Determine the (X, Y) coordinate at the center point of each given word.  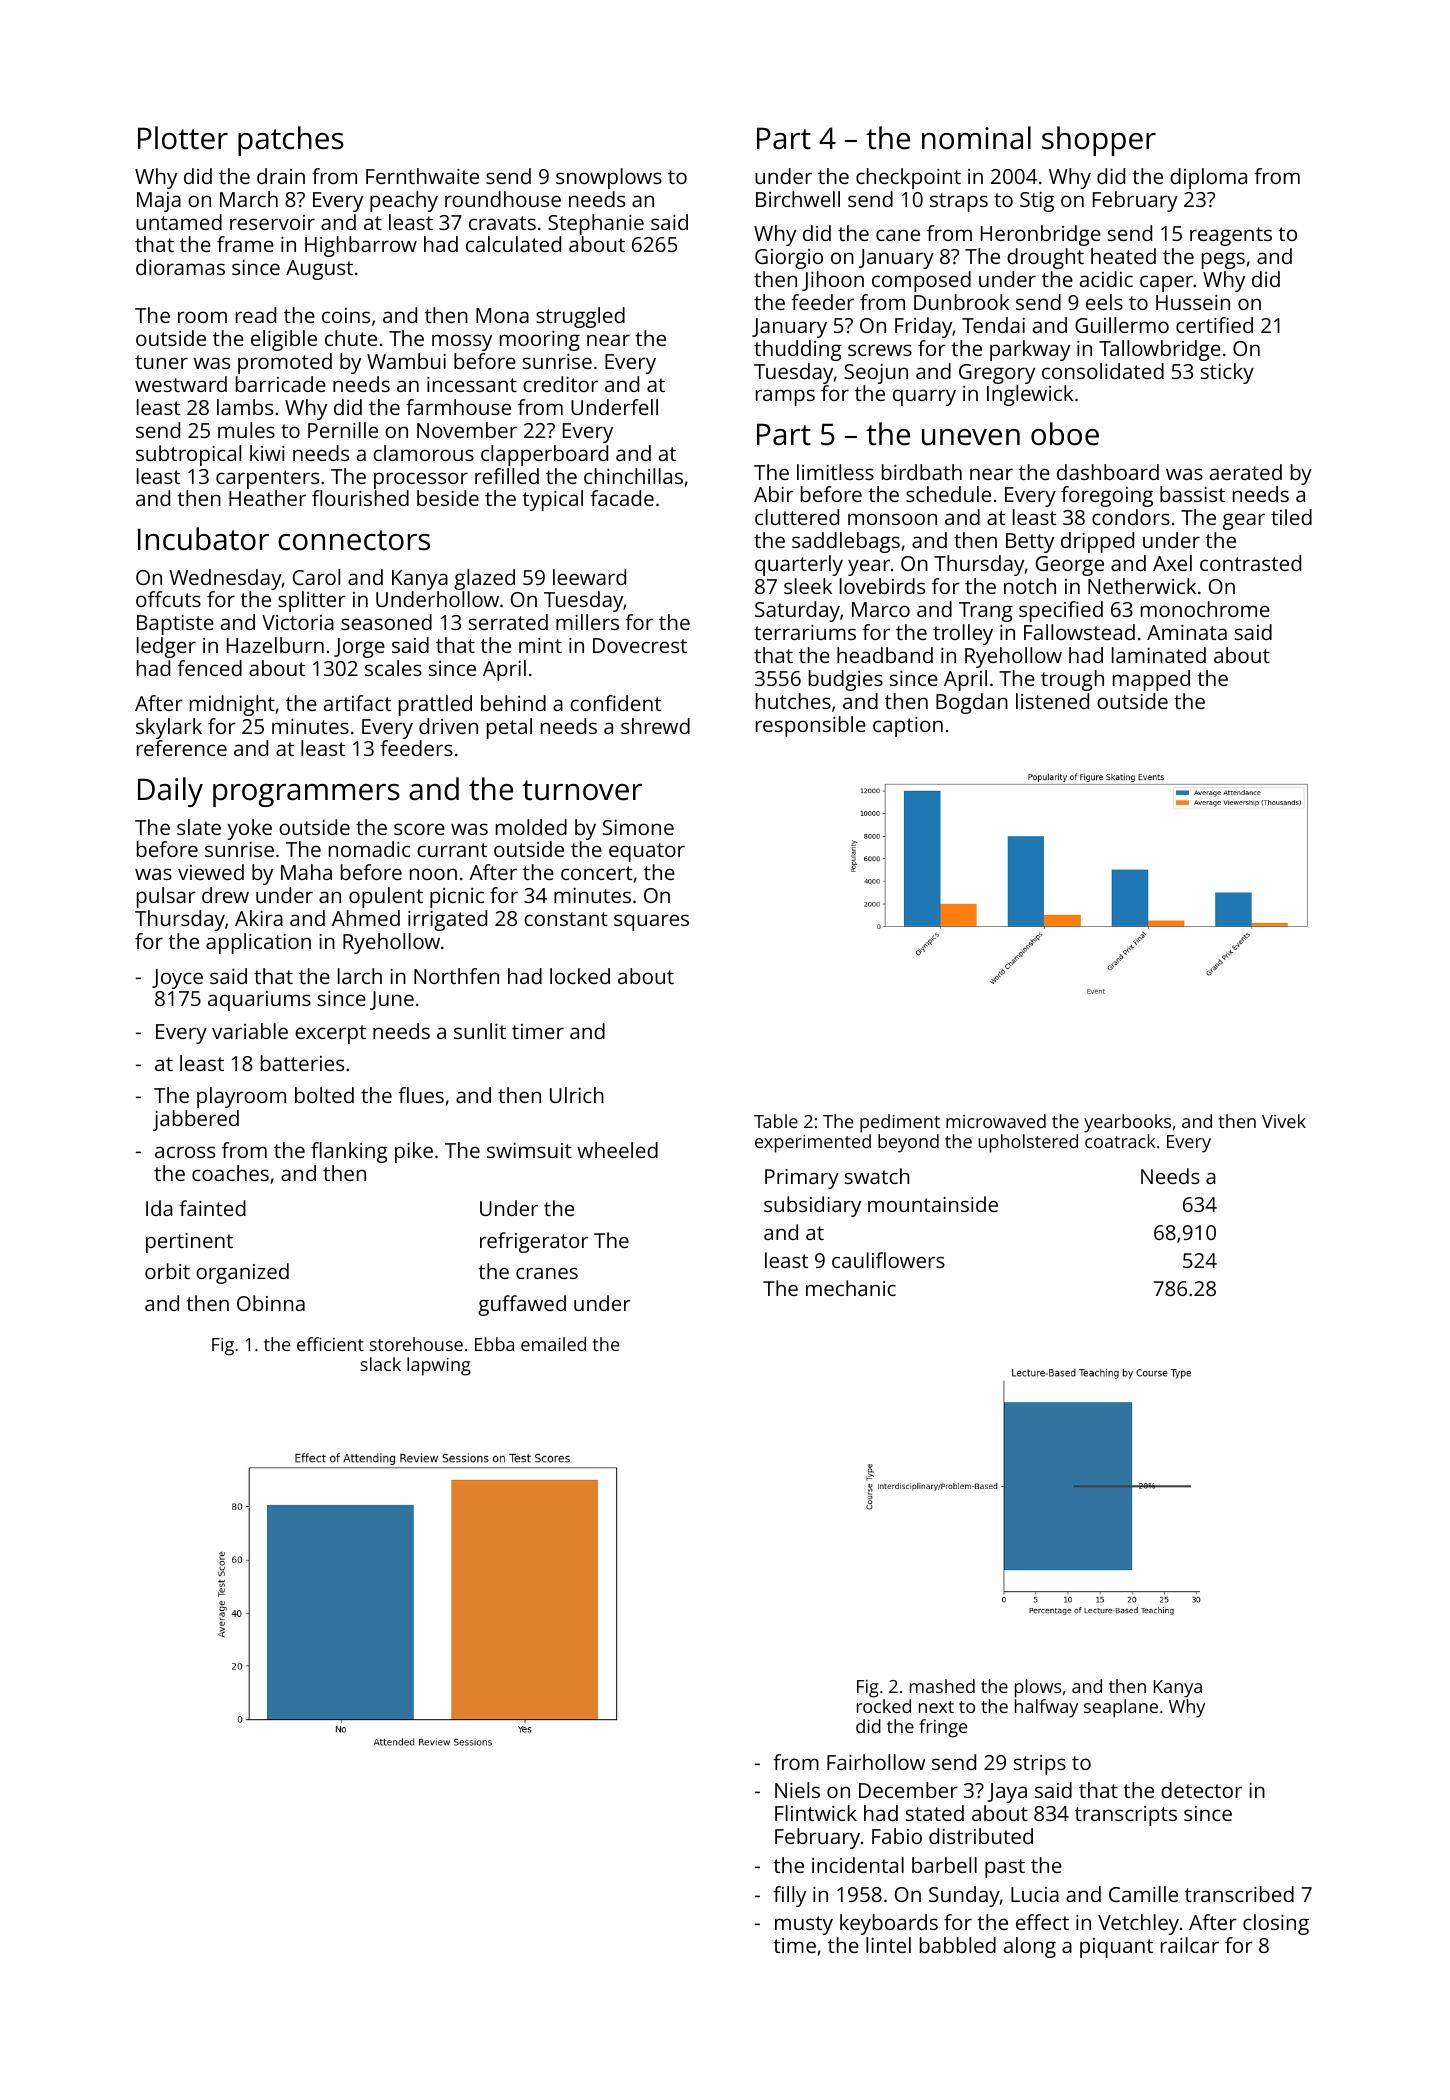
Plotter (183, 138)
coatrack (1120, 1141)
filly (789, 1896)
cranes (547, 1273)
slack (380, 1364)
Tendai (993, 325)
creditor (560, 384)
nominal (976, 138)
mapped (1151, 680)
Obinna (271, 1303)
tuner (161, 362)
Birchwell (798, 199)
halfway (1046, 1708)
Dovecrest (640, 645)
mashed (942, 1686)
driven (448, 726)
